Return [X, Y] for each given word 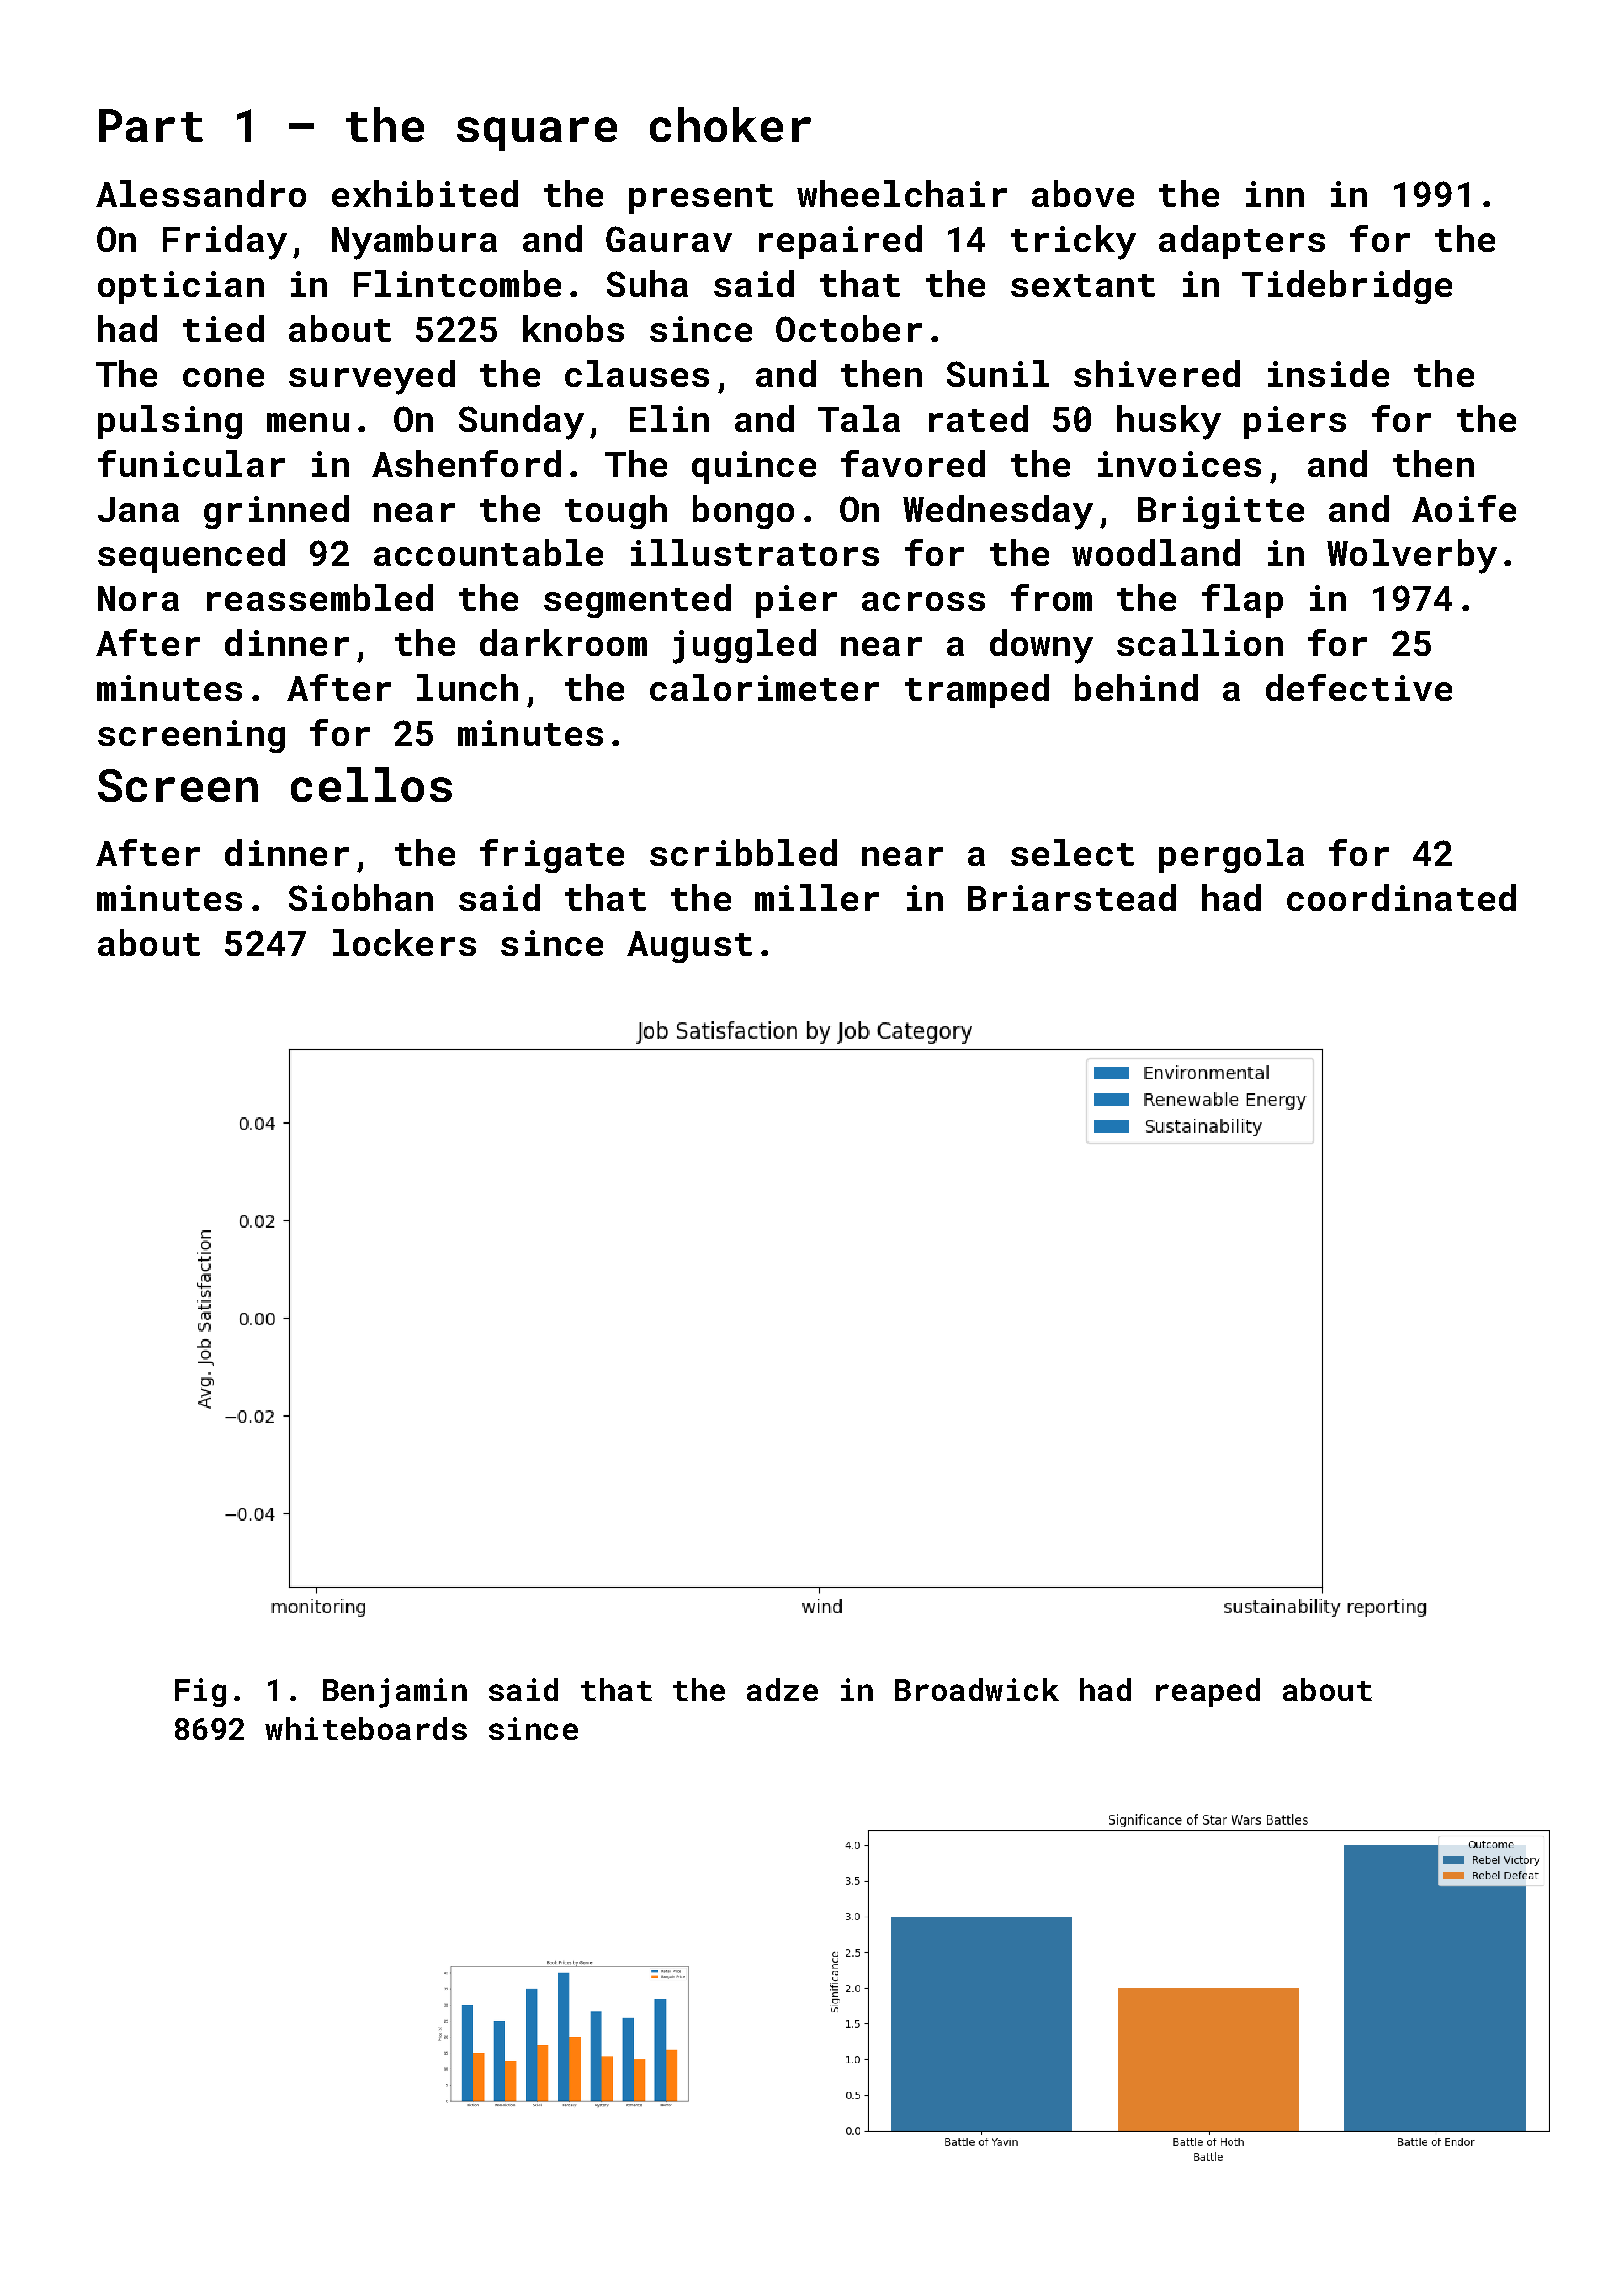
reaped [1208, 1692]
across [923, 601]
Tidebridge [1347, 287]
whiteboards [366, 1728]
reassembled [320, 597]
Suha [647, 283]
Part [151, 125]
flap [1242, 601]
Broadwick [977, 1689]
